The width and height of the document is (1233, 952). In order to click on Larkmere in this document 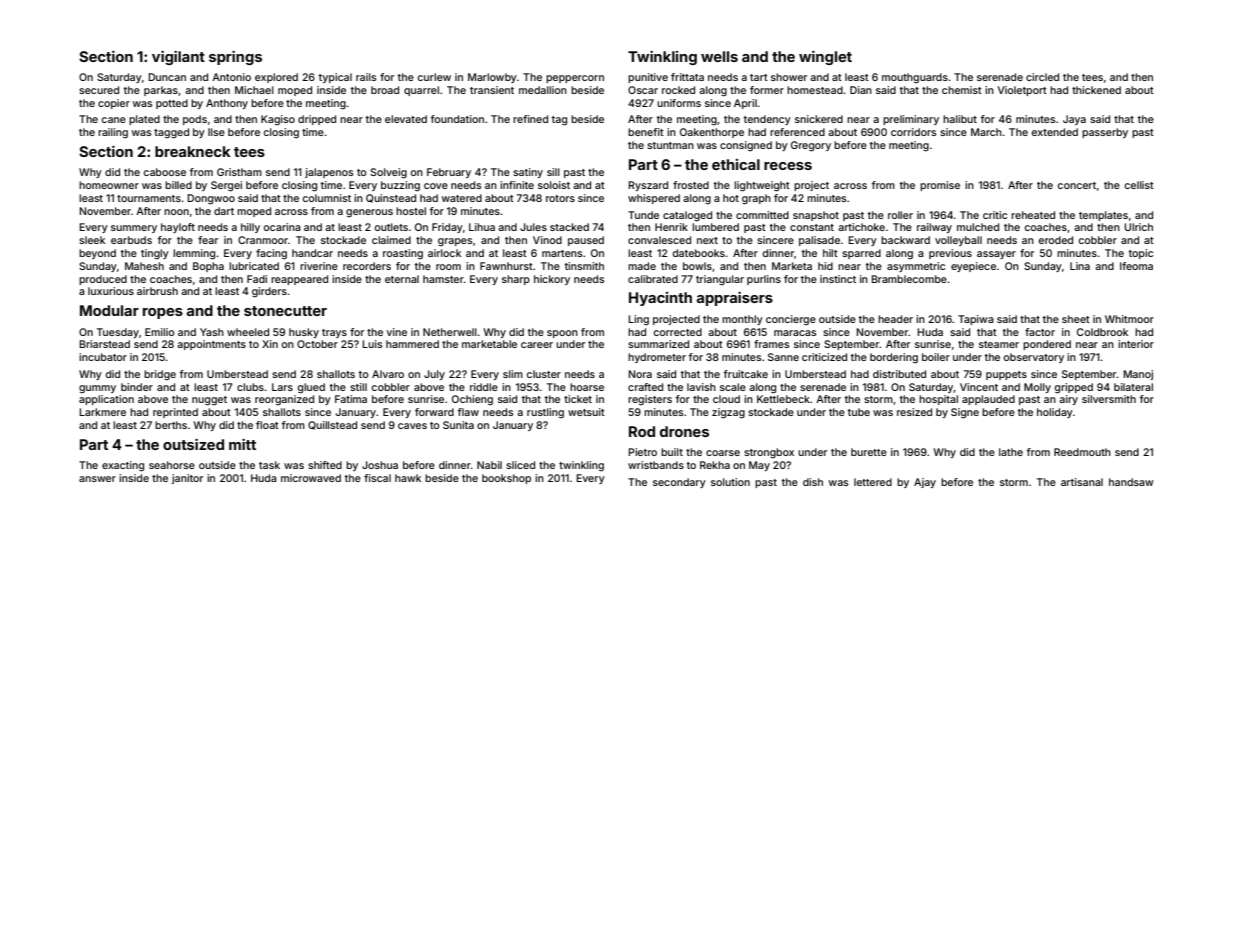, I will do `click(102, 412)`.
